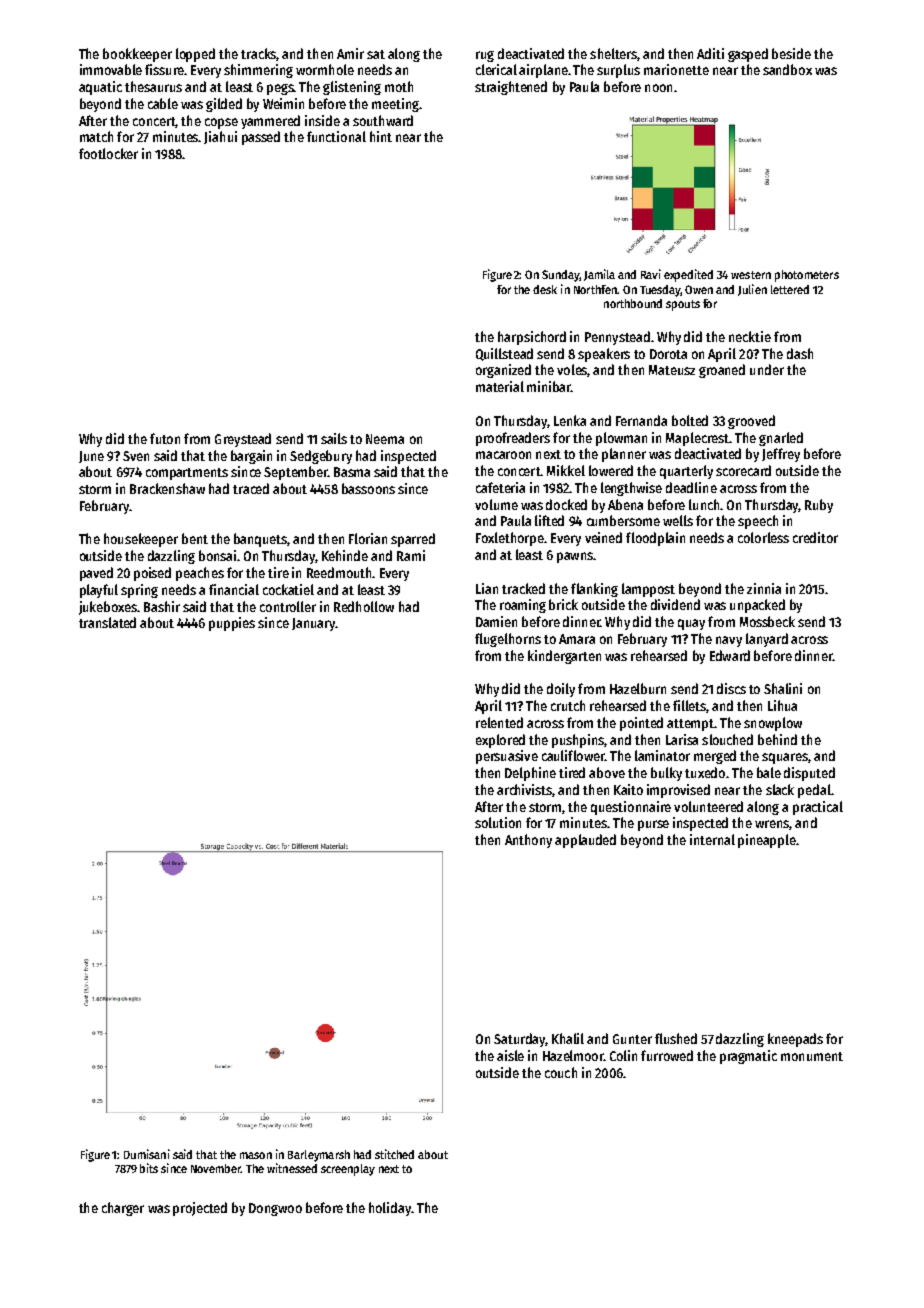 The image size is (924, 1308). Describe the element at coordinates (364, 606) in the image. I see `Redhollow` at that location.
